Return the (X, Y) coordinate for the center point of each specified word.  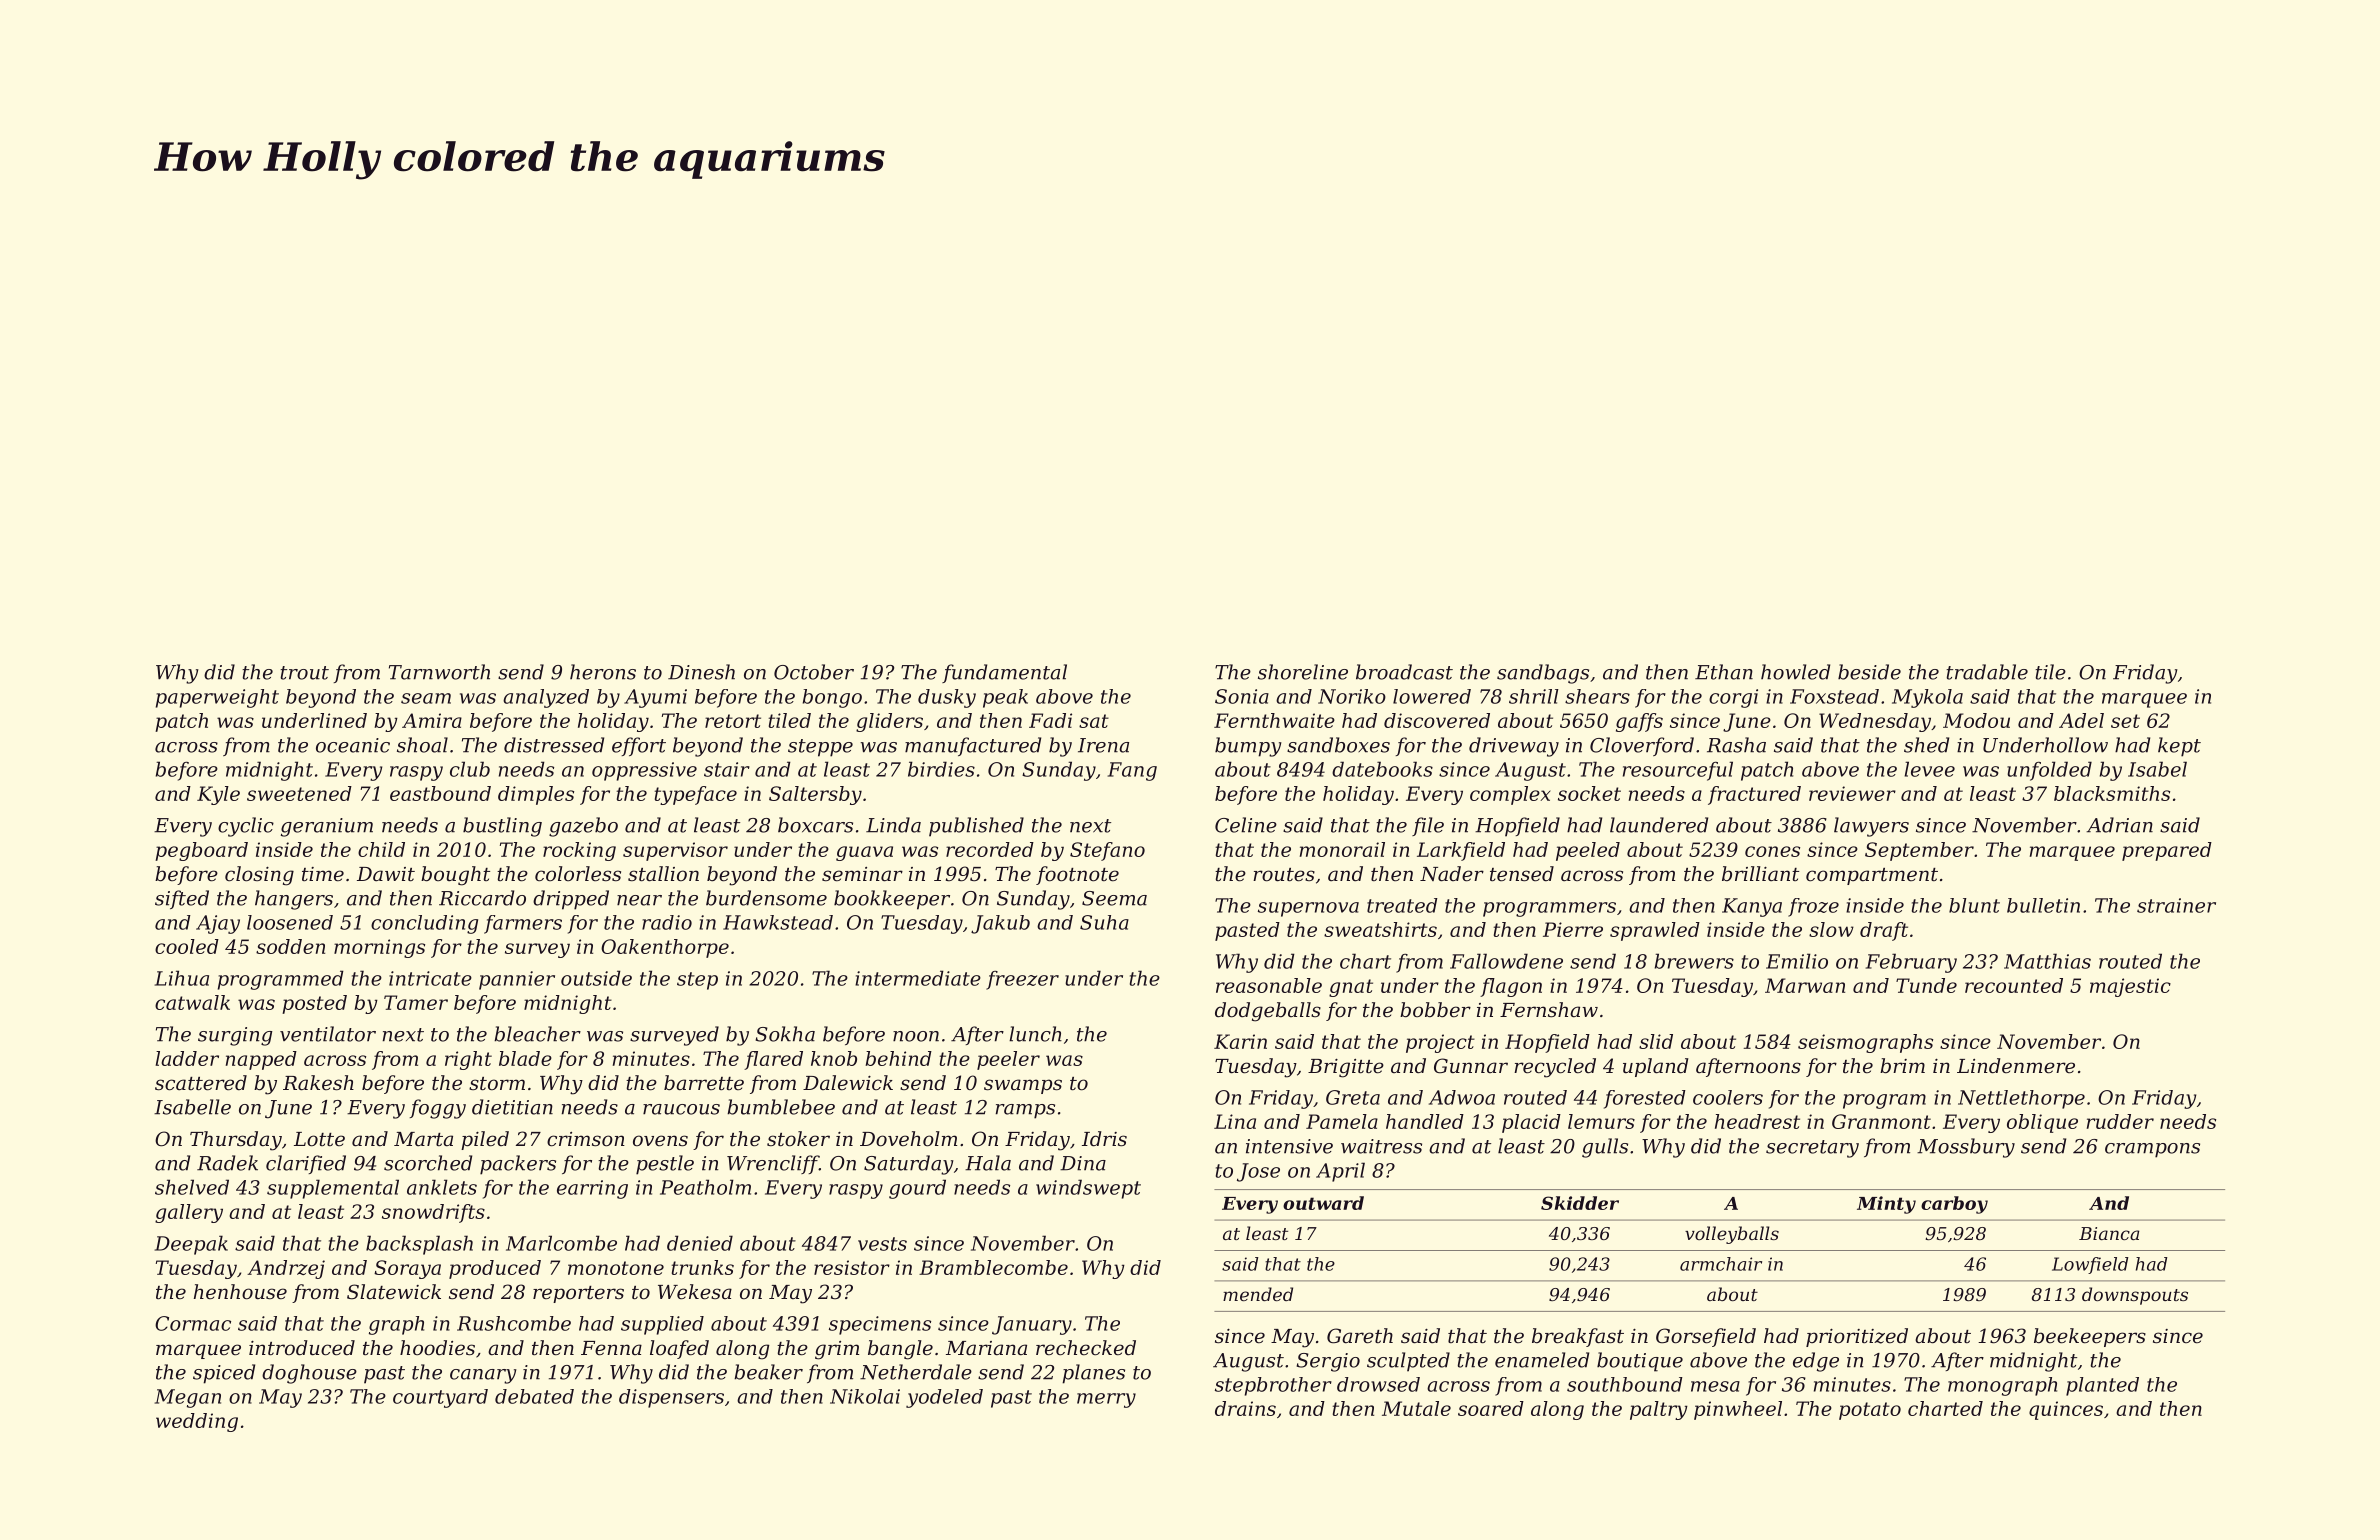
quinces (2066, 1410)
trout (304, 673)
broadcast (1404, 672)
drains (1245, 1408)
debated (534, 1396)
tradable (1987, 672)
